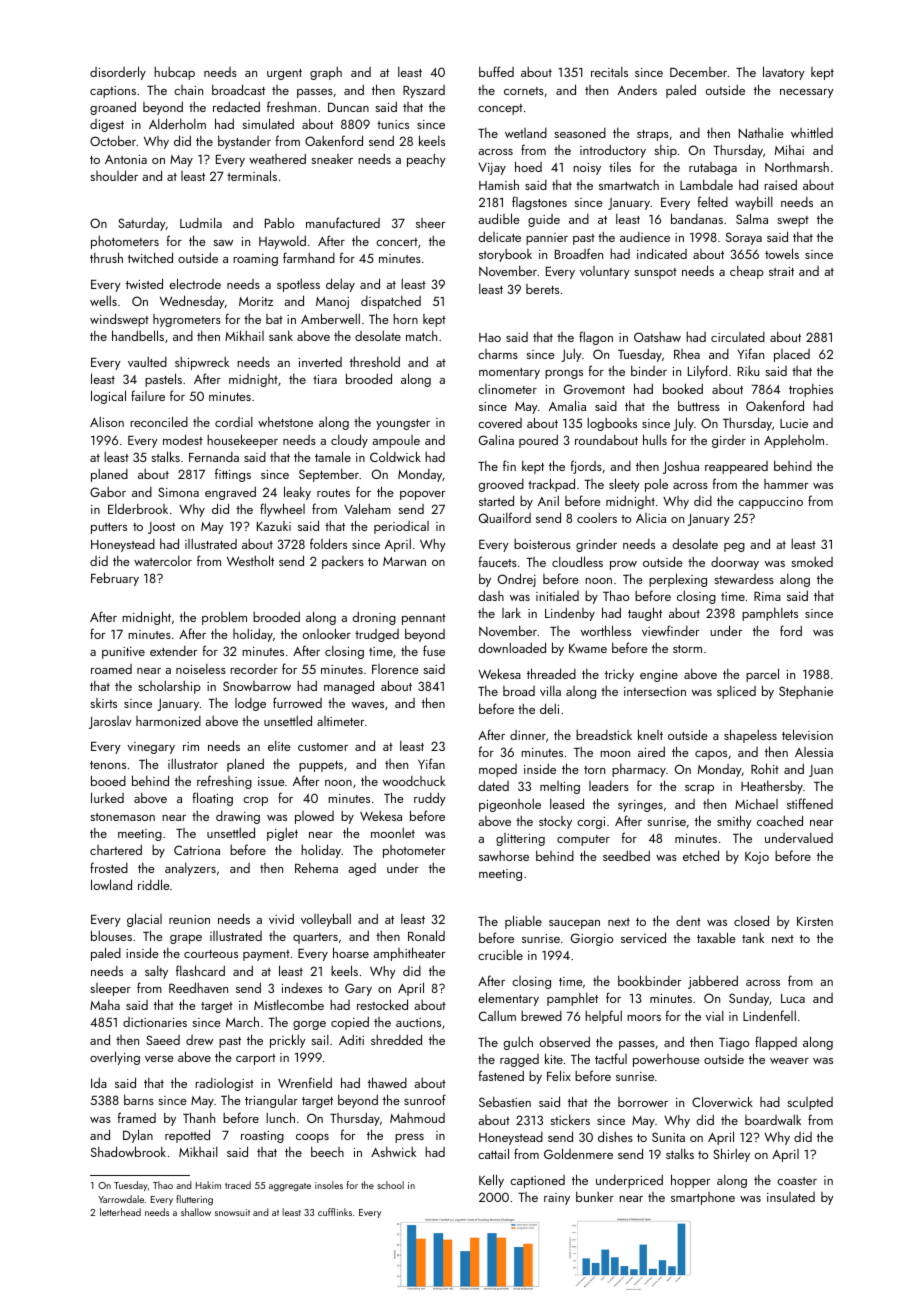 This page has width=924, height=1308. What do you see at coordinates (528, 735) in the page?
I see `dinner` at bounding box center [528, 735].
